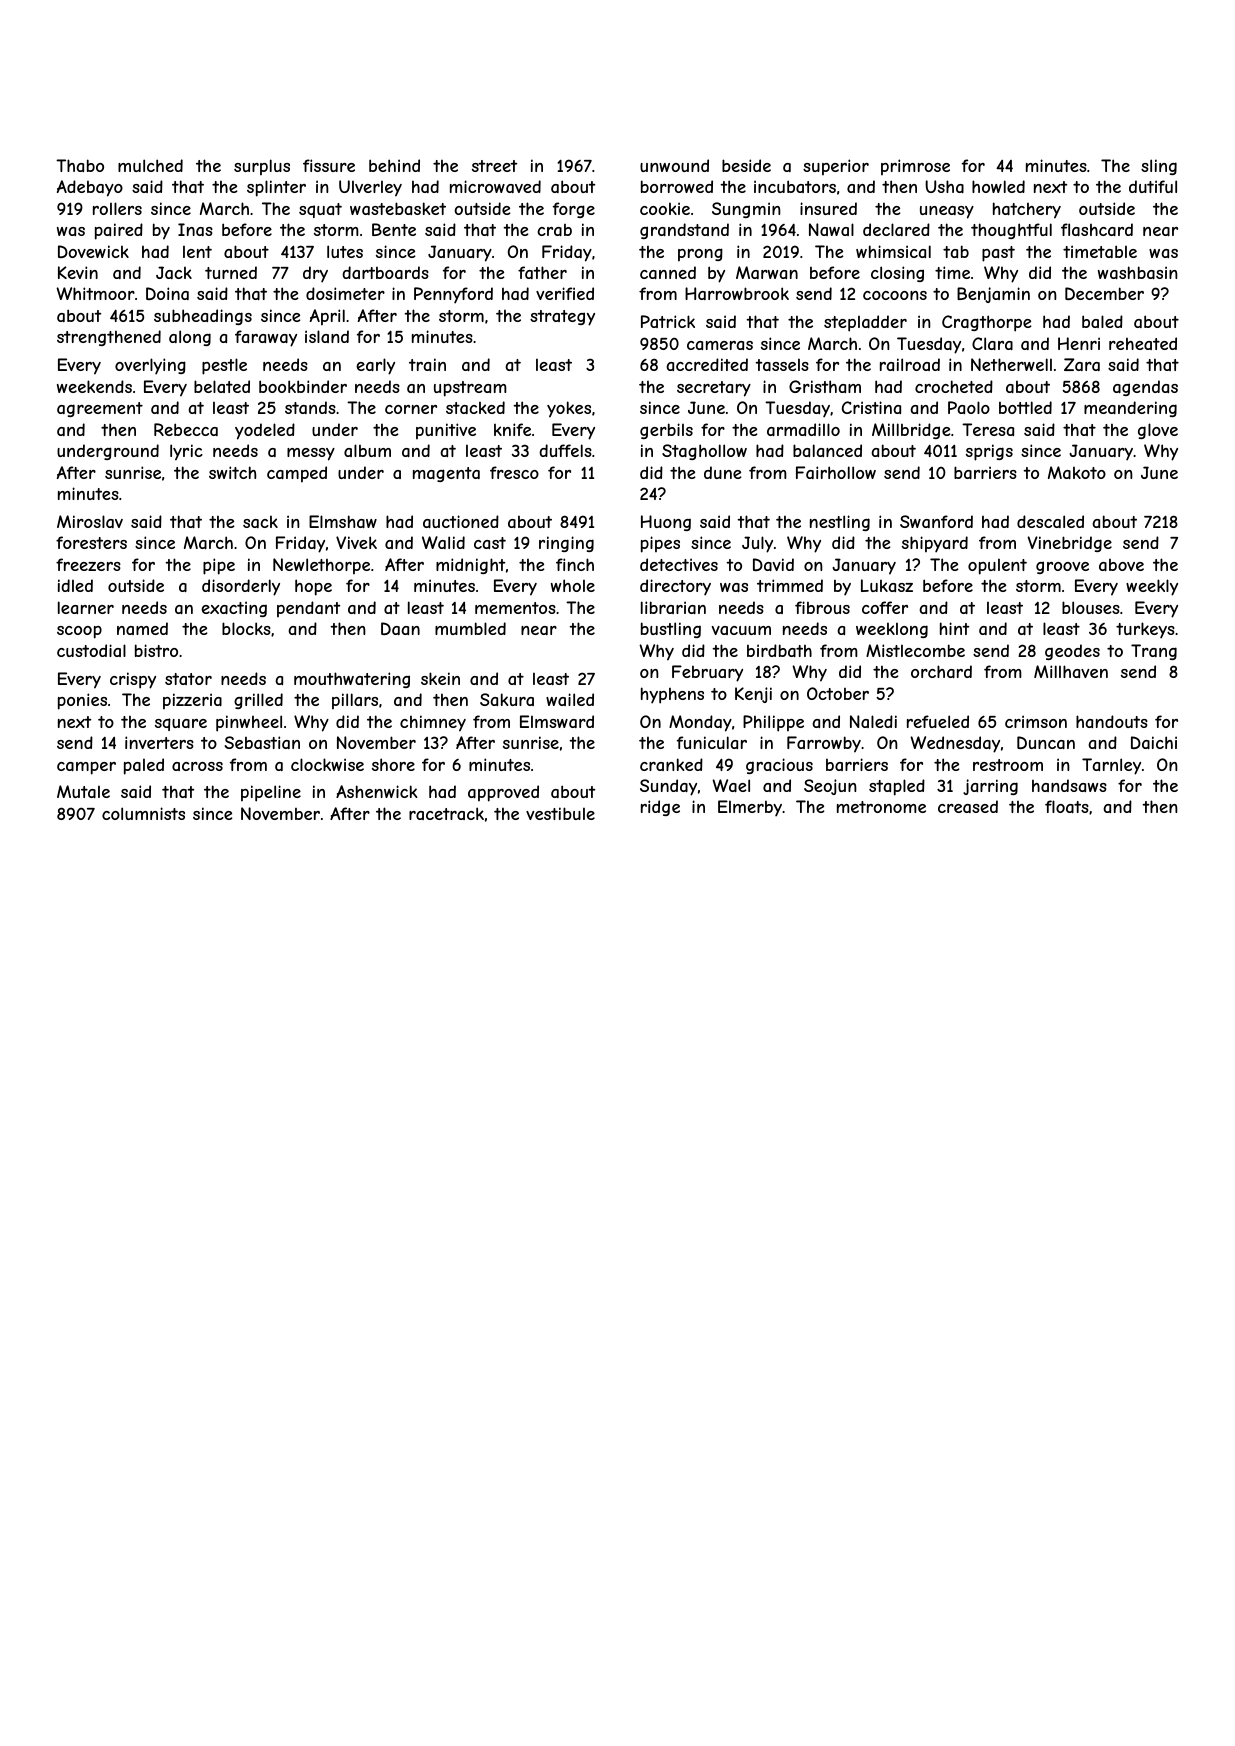 This screenshot has width=1235, height=1746. What do you see at coordinates (80, 165) in the screenshot?
I see `Thabo` at bounding box center [80, 165].
